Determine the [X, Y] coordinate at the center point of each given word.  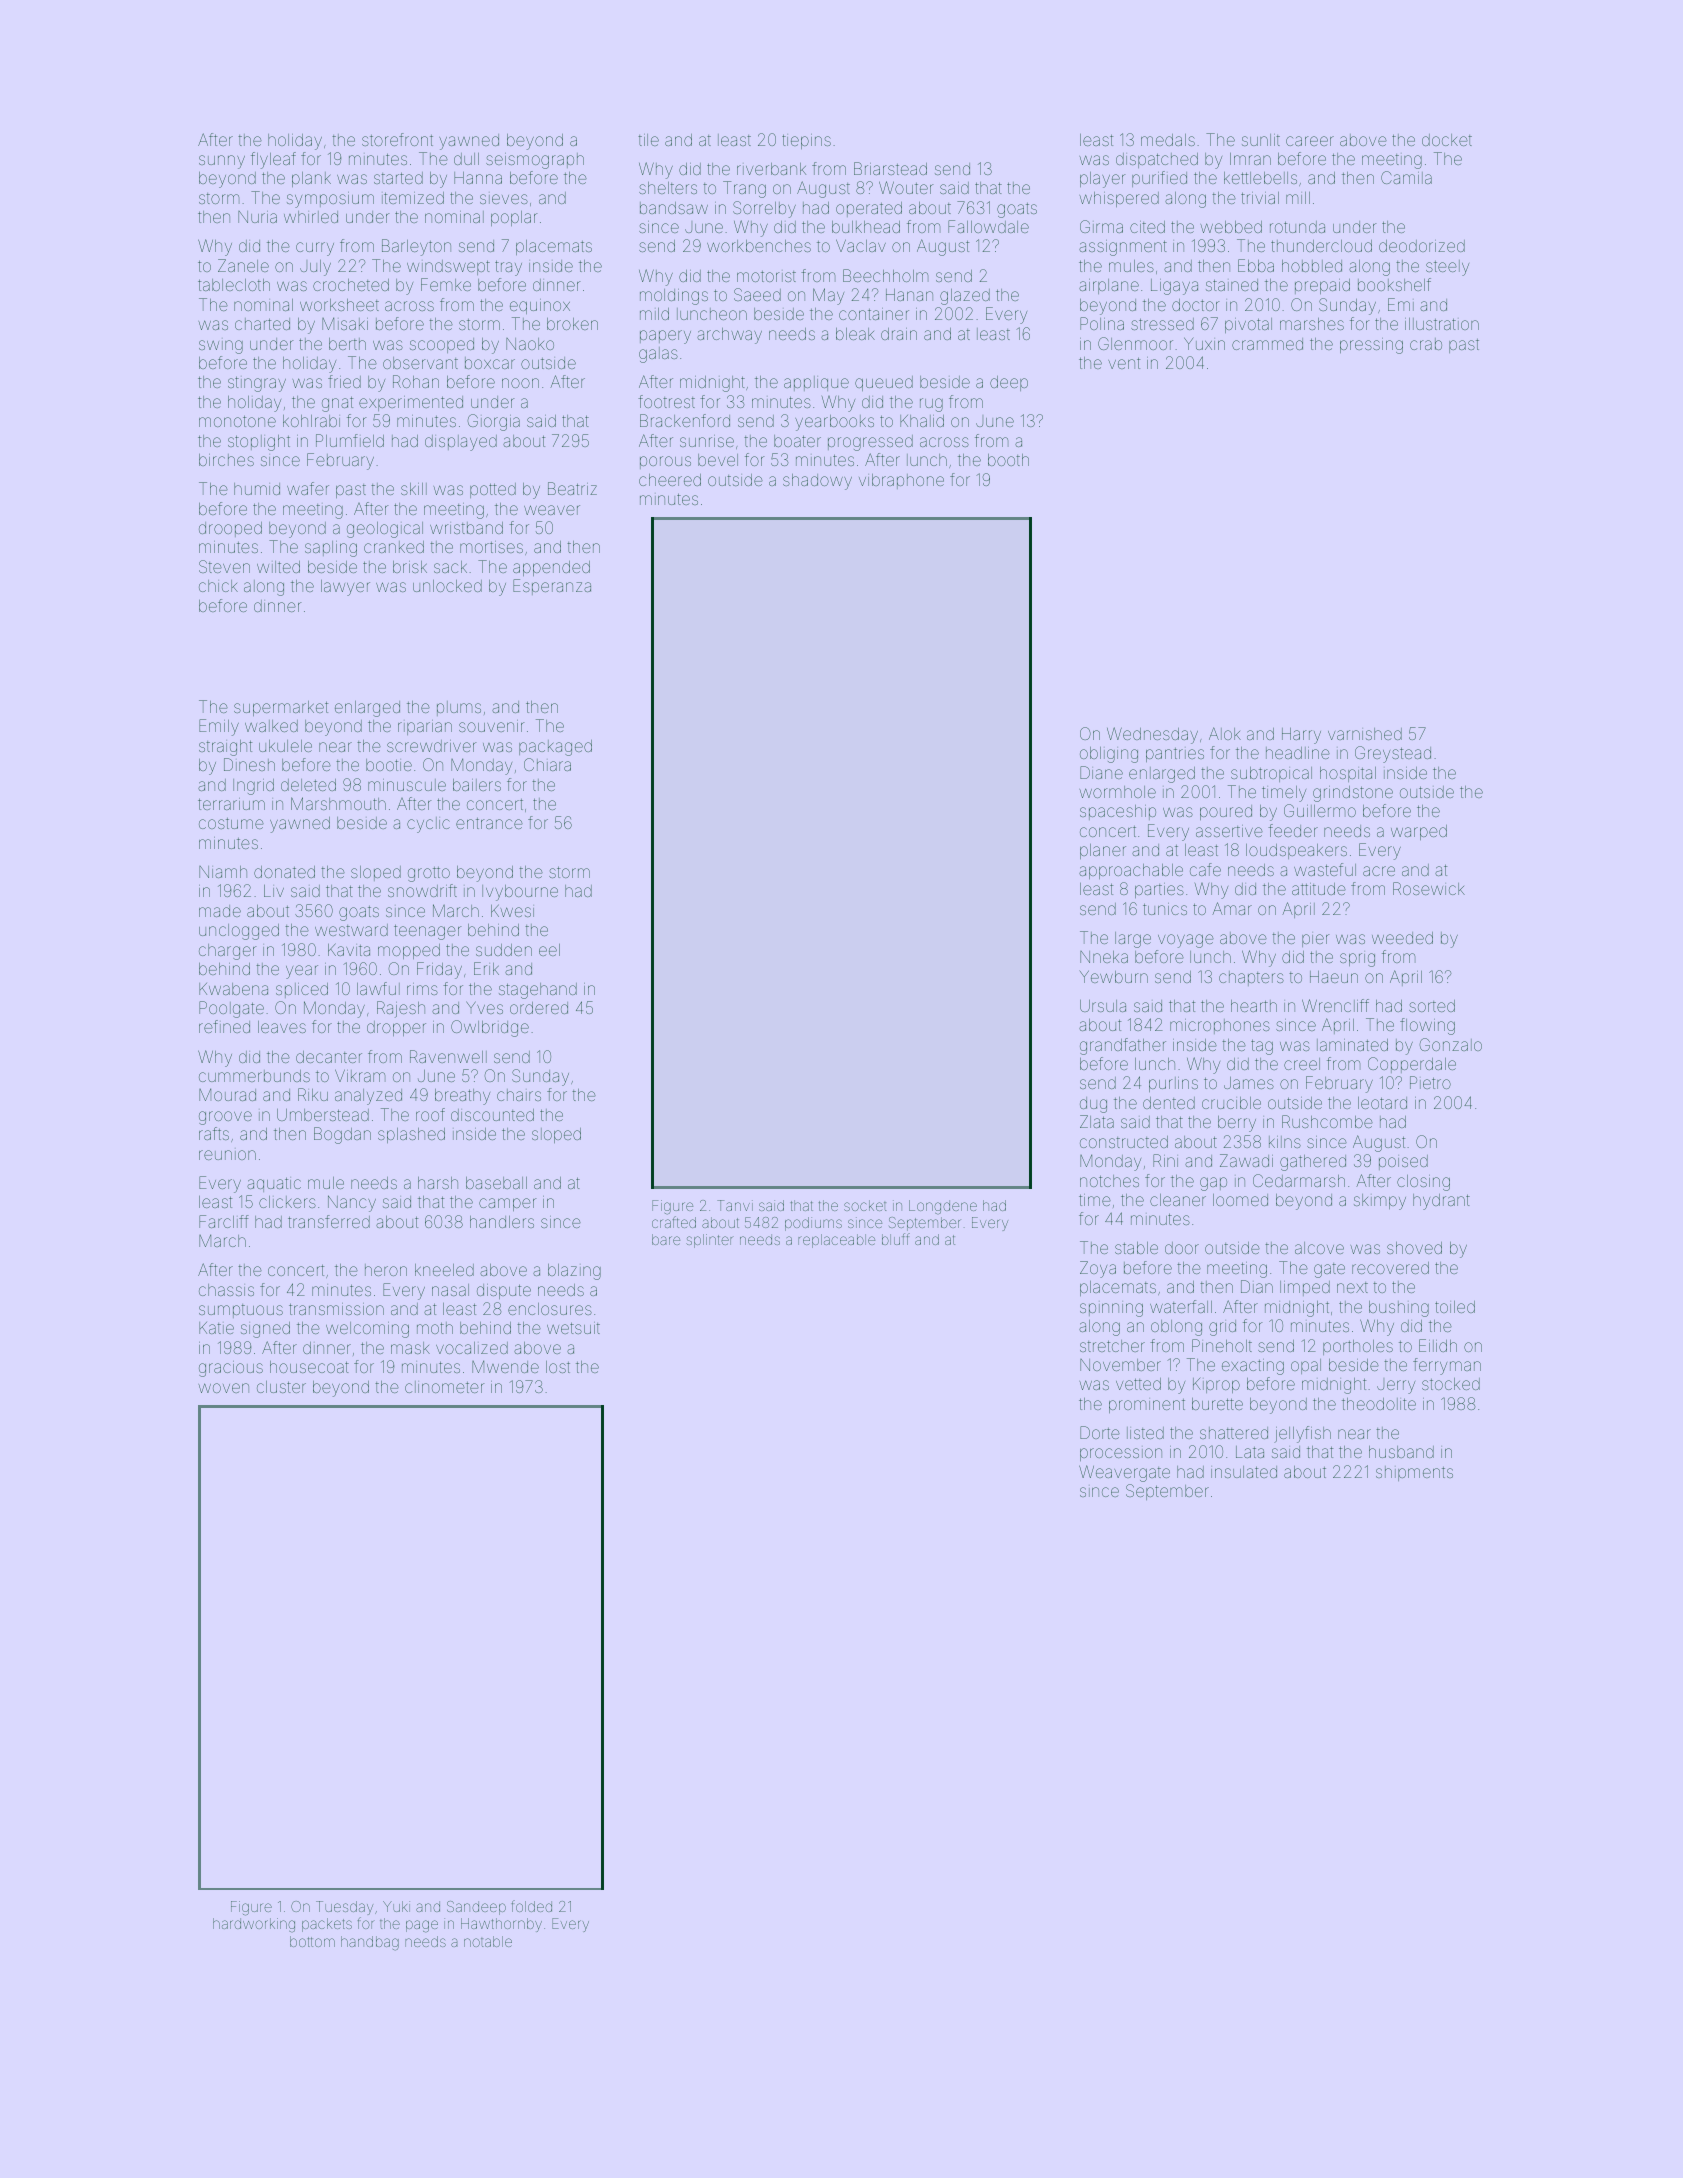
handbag [370, 1943]
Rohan [416, 381]
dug [1093, 1105]
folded [531, 1906]
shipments [1414, 1473]
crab [1426, 344]
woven [223, 1388]
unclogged [239, 932]
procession [1121, 1454]
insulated [1244, 1472]
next [1352, 1287]
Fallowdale [988, 226]
